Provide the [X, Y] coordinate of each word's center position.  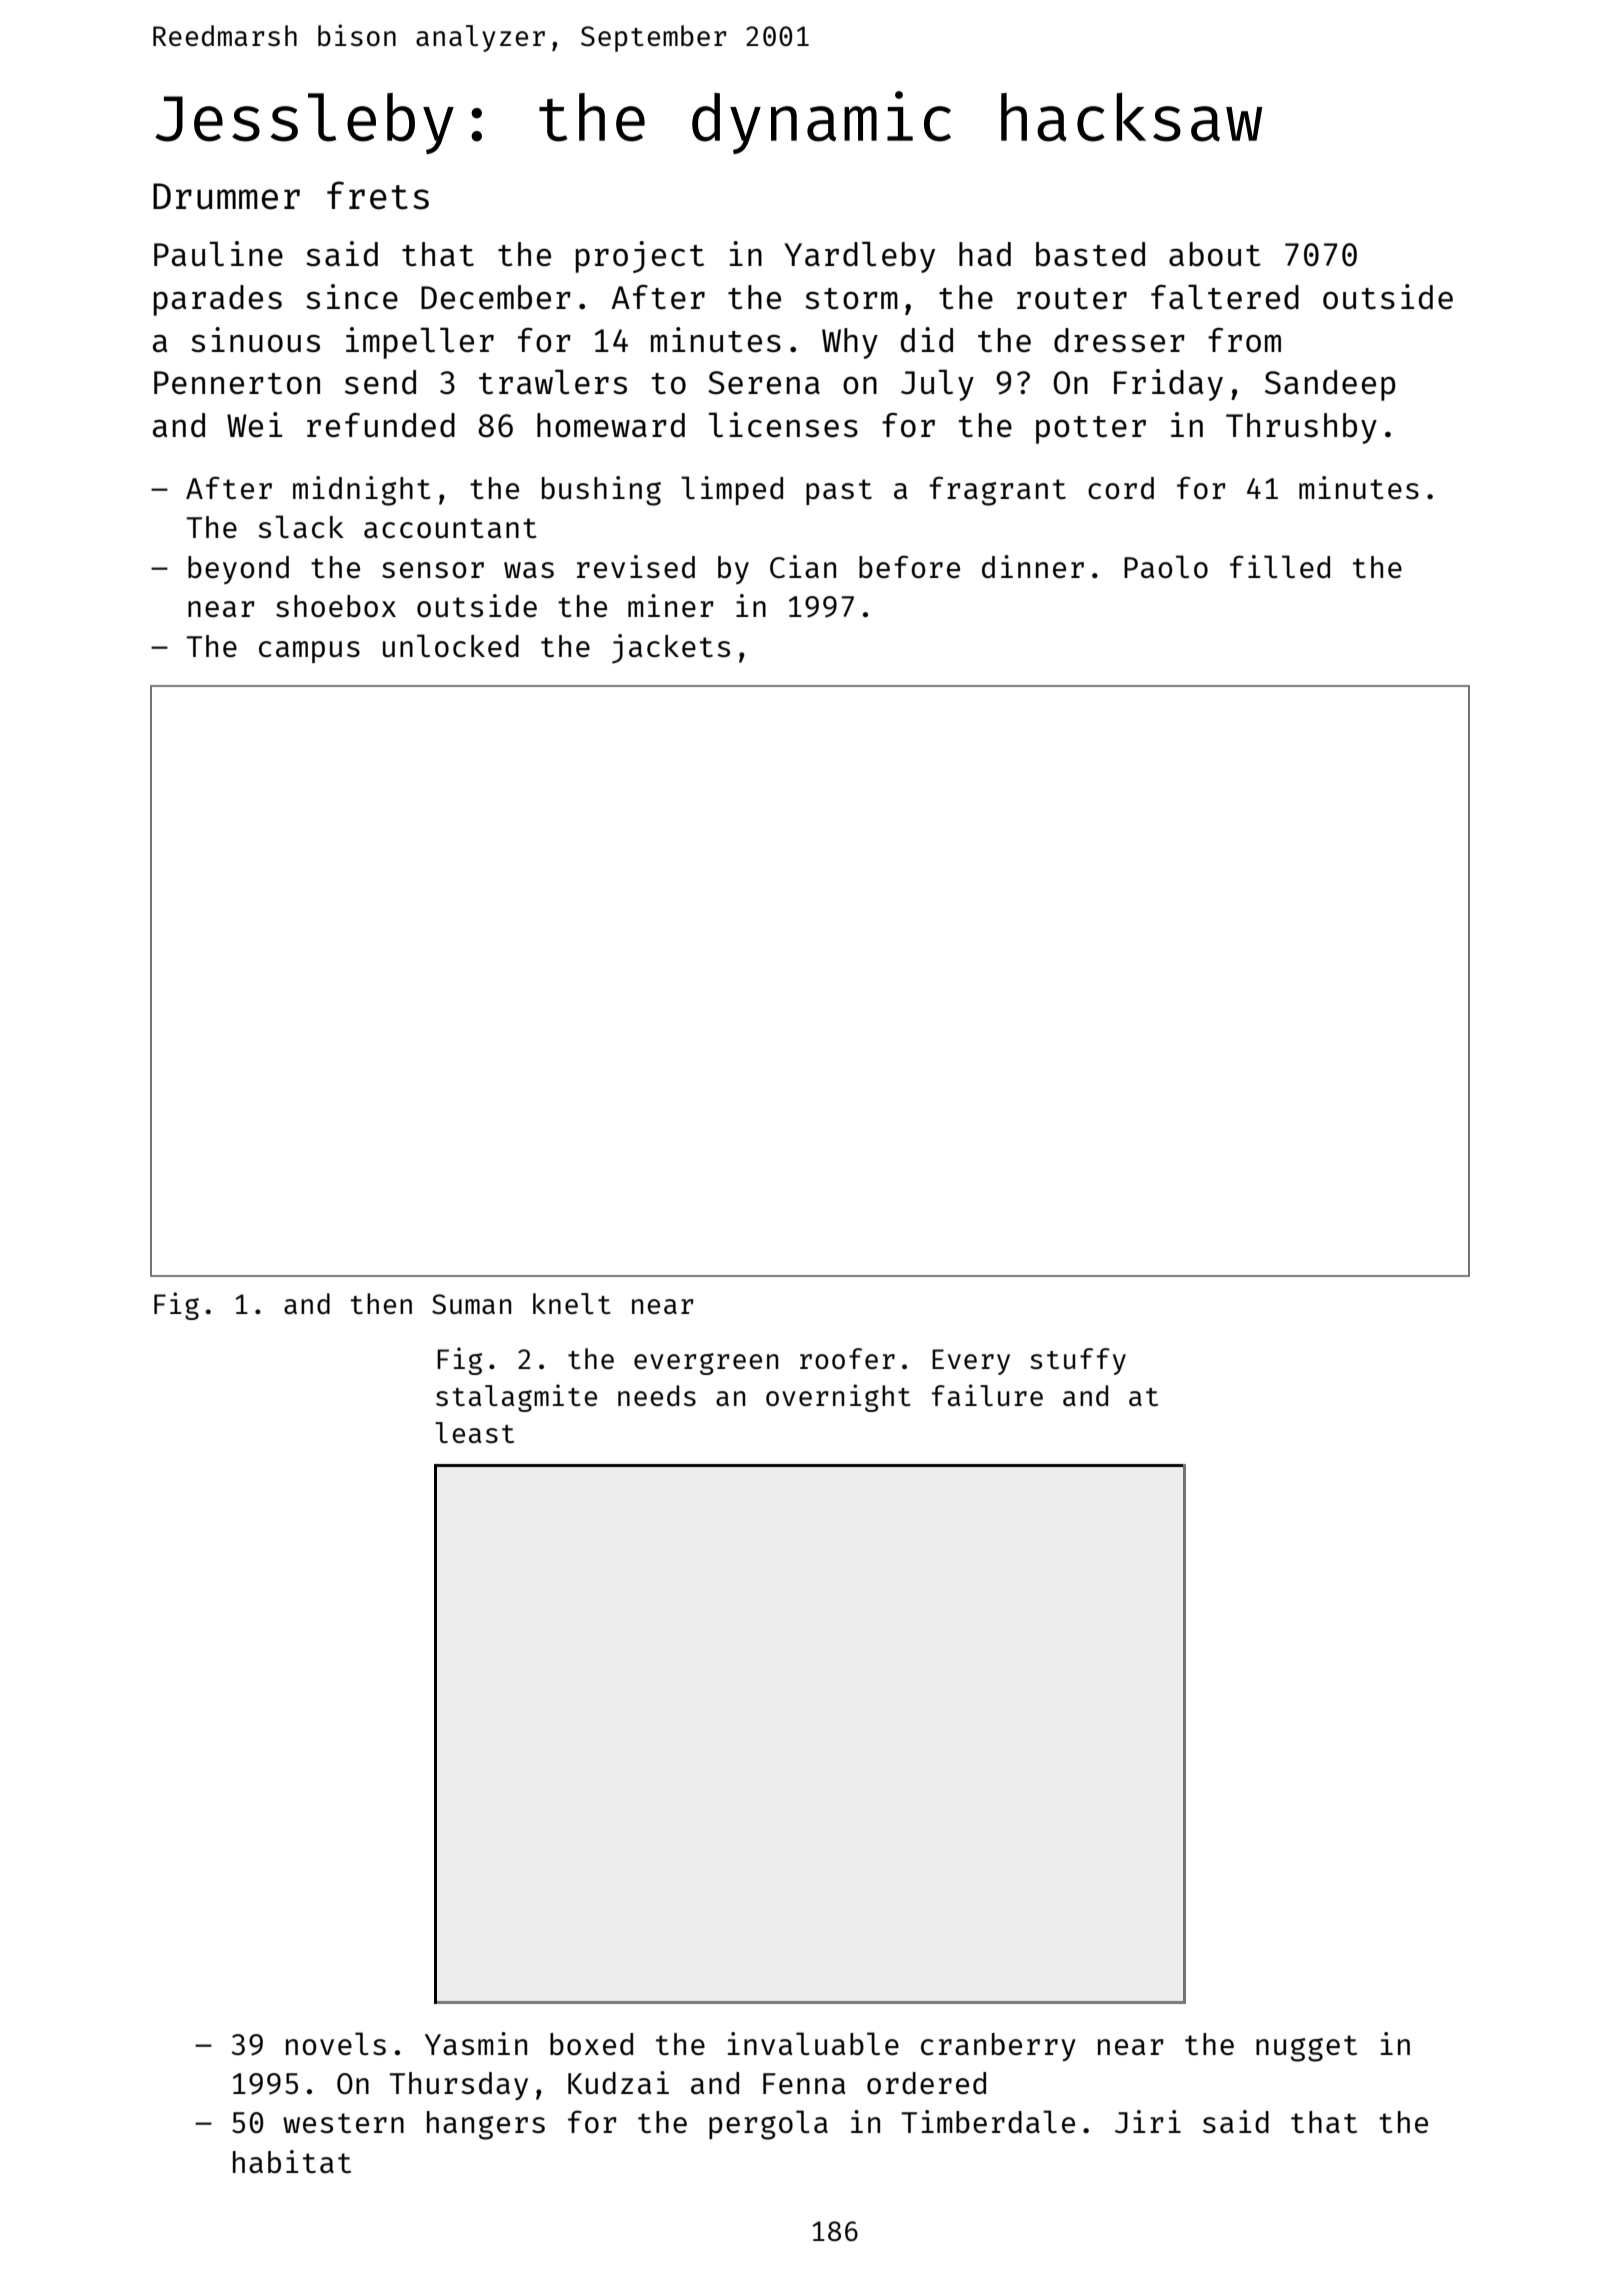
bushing [601, 491]
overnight [838, 1398]
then [381, 1303]
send [380, 382]
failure [987, 1395]
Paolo [1166, 567]
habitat [292, 2161]
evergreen [706, 1364]
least [474, 1432]
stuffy [1078, 1361]
